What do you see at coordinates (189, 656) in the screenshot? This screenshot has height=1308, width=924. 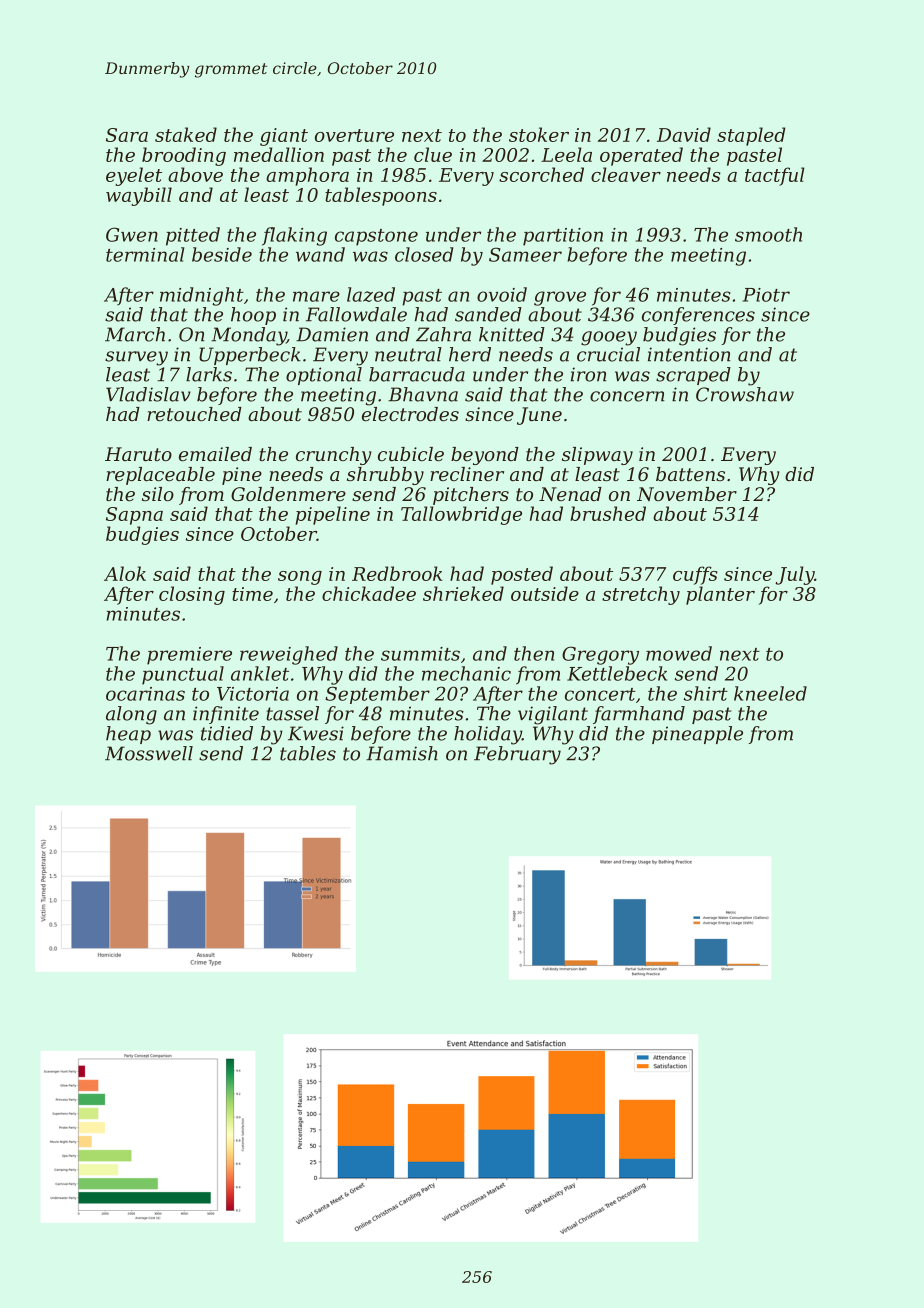 I see `premiere` at bounding box center [189, 656].
